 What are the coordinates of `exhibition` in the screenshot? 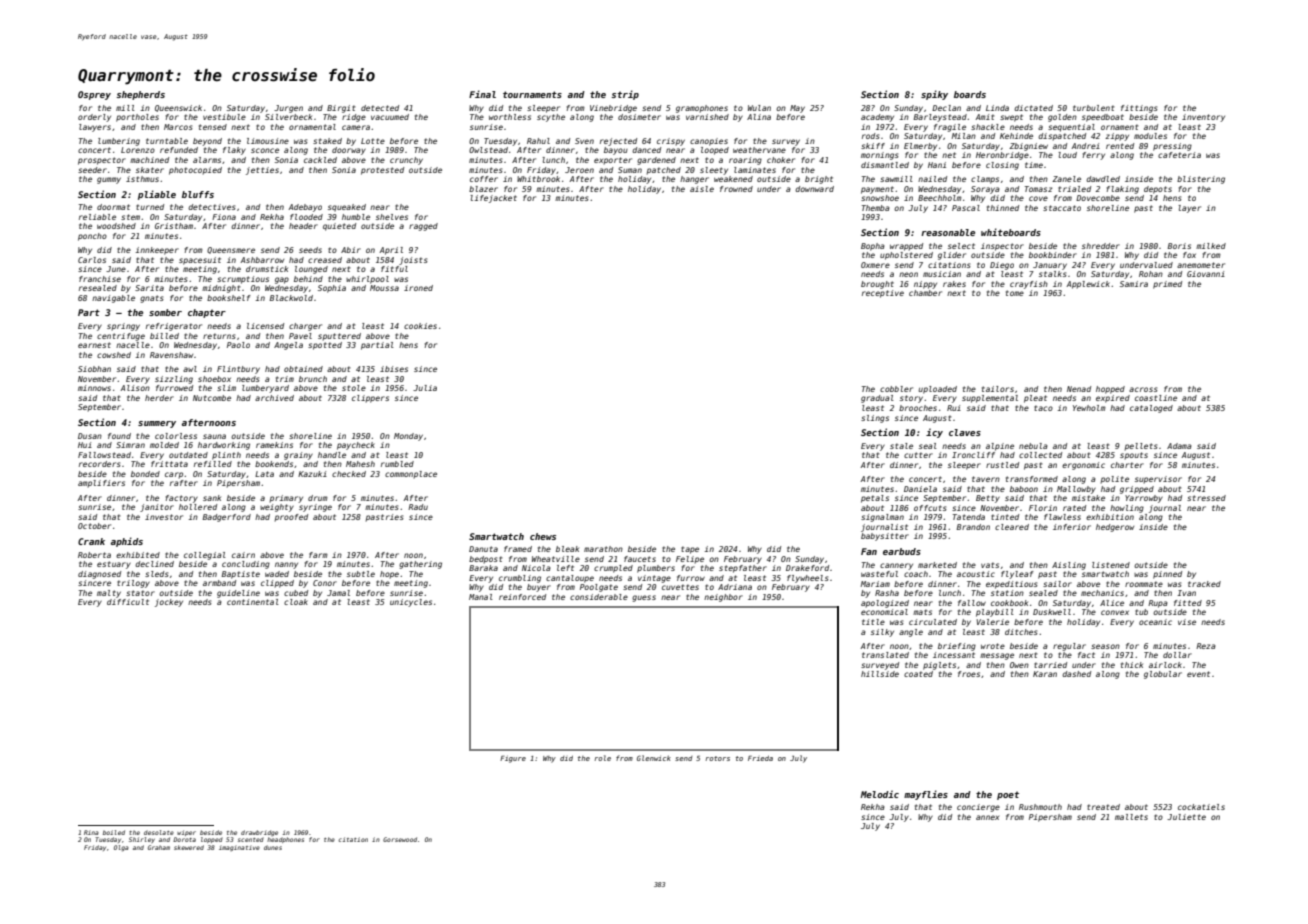 It's located at (1110, 517).
